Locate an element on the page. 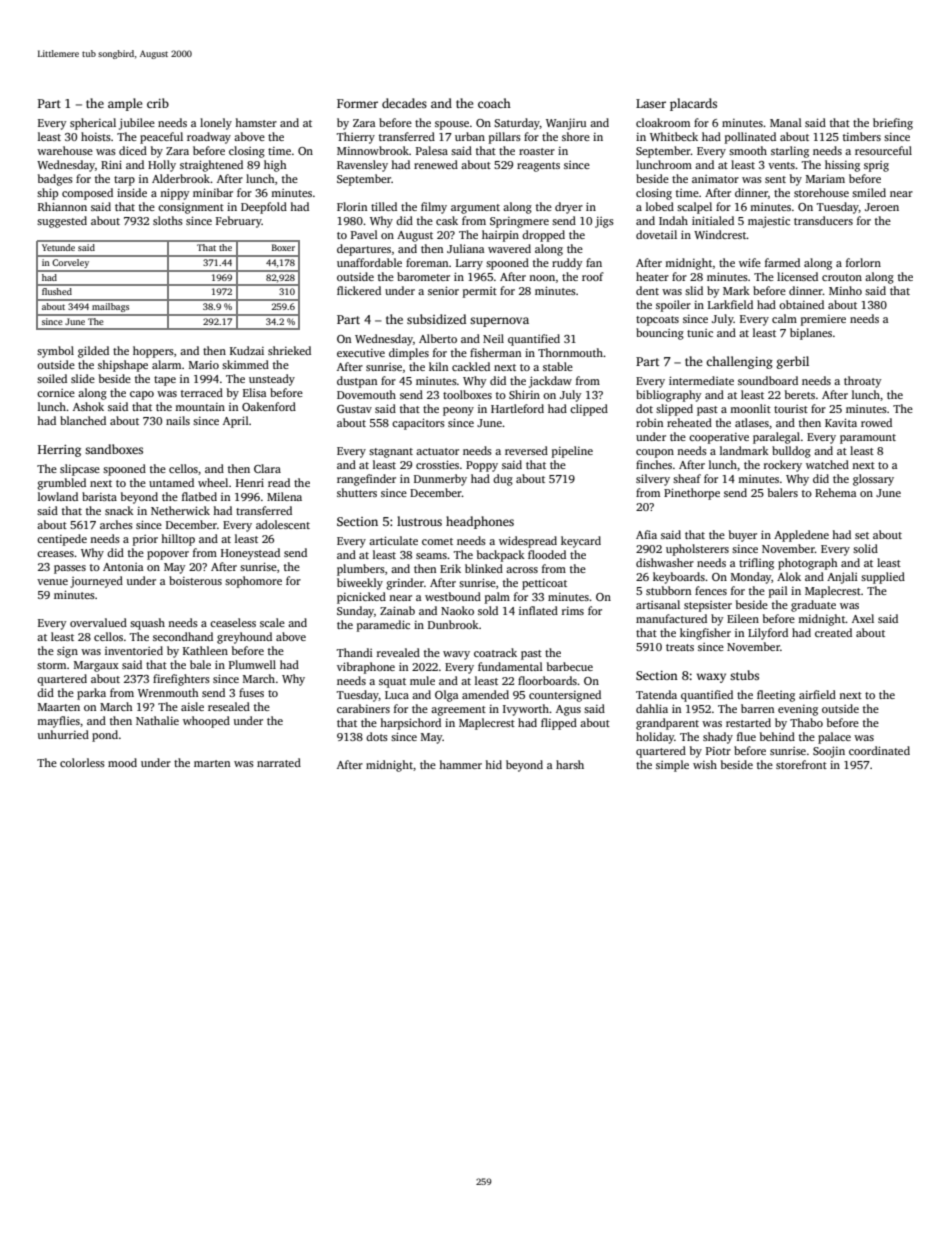  Larkfield is located at coordinates (730, 304).
